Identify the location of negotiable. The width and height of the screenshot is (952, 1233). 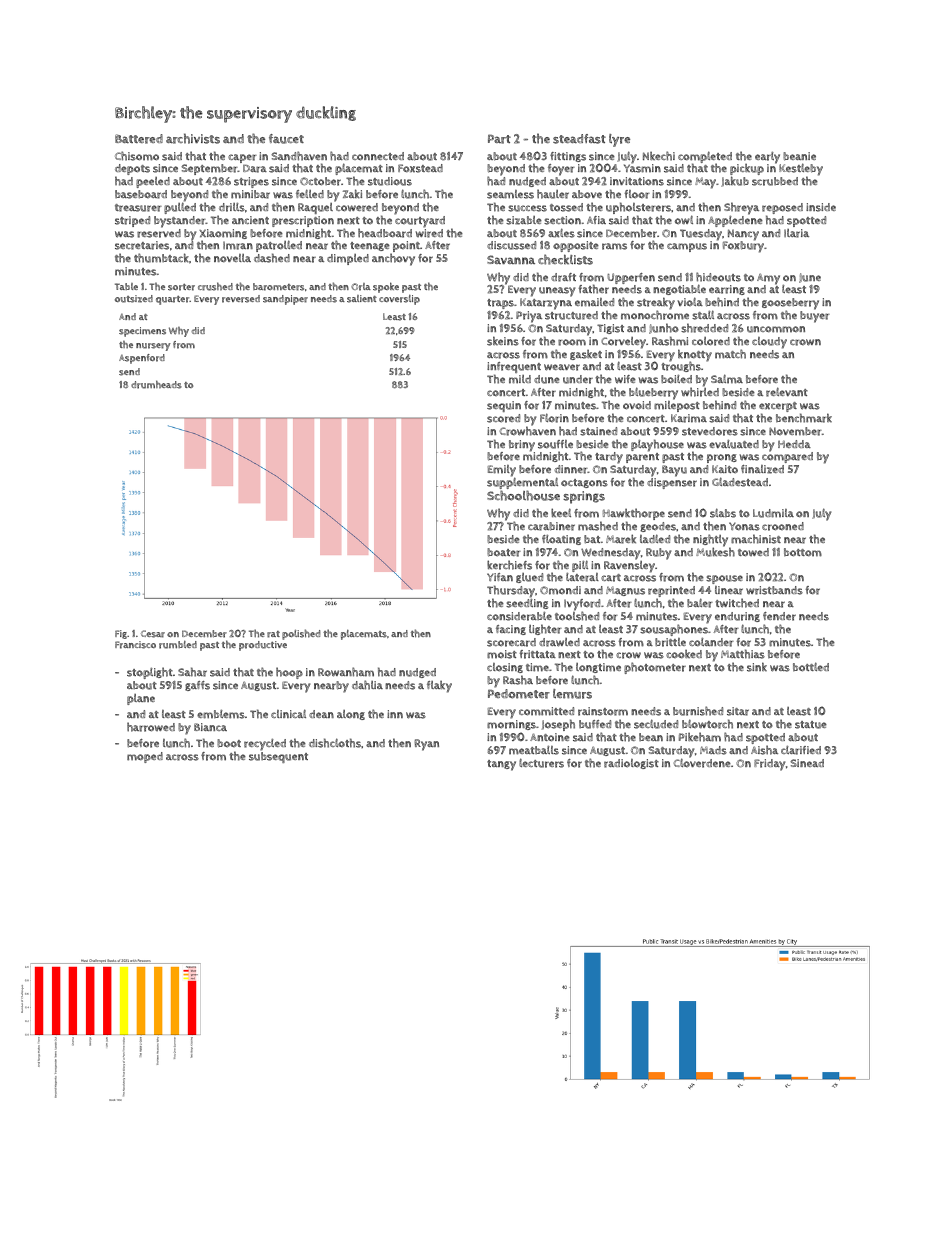
(679, 289).
